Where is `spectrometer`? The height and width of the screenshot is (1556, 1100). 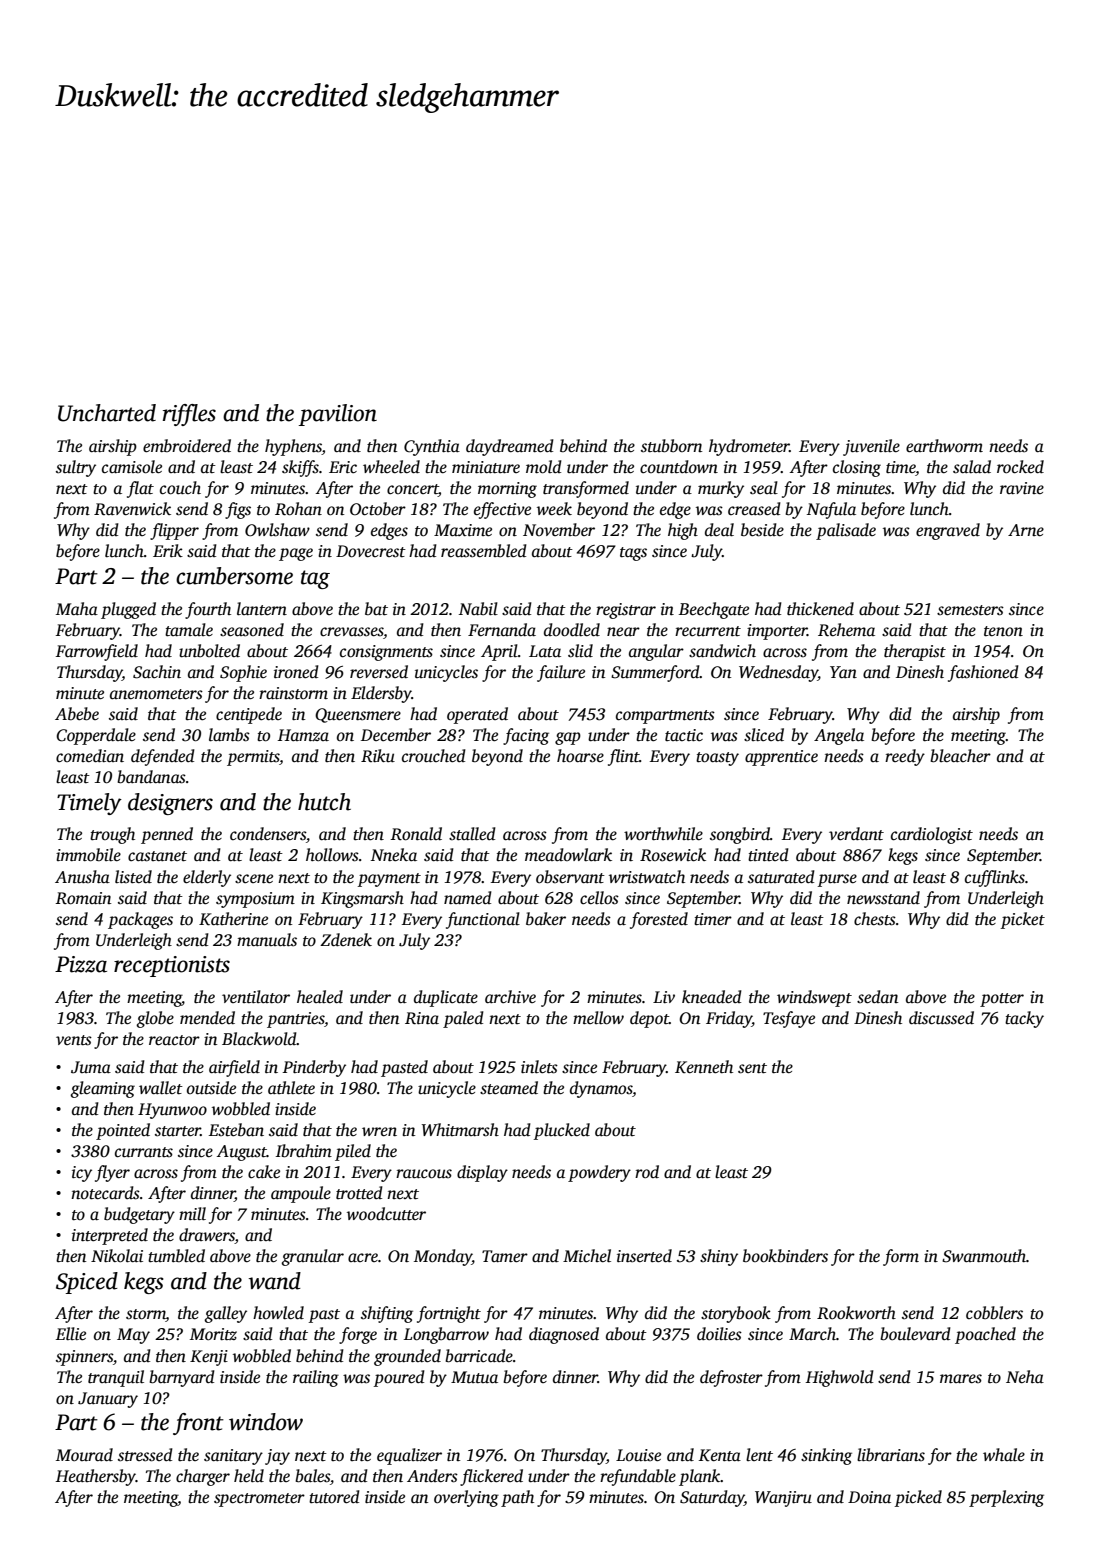 spectrometer is located at coordinates (259, 1500).
